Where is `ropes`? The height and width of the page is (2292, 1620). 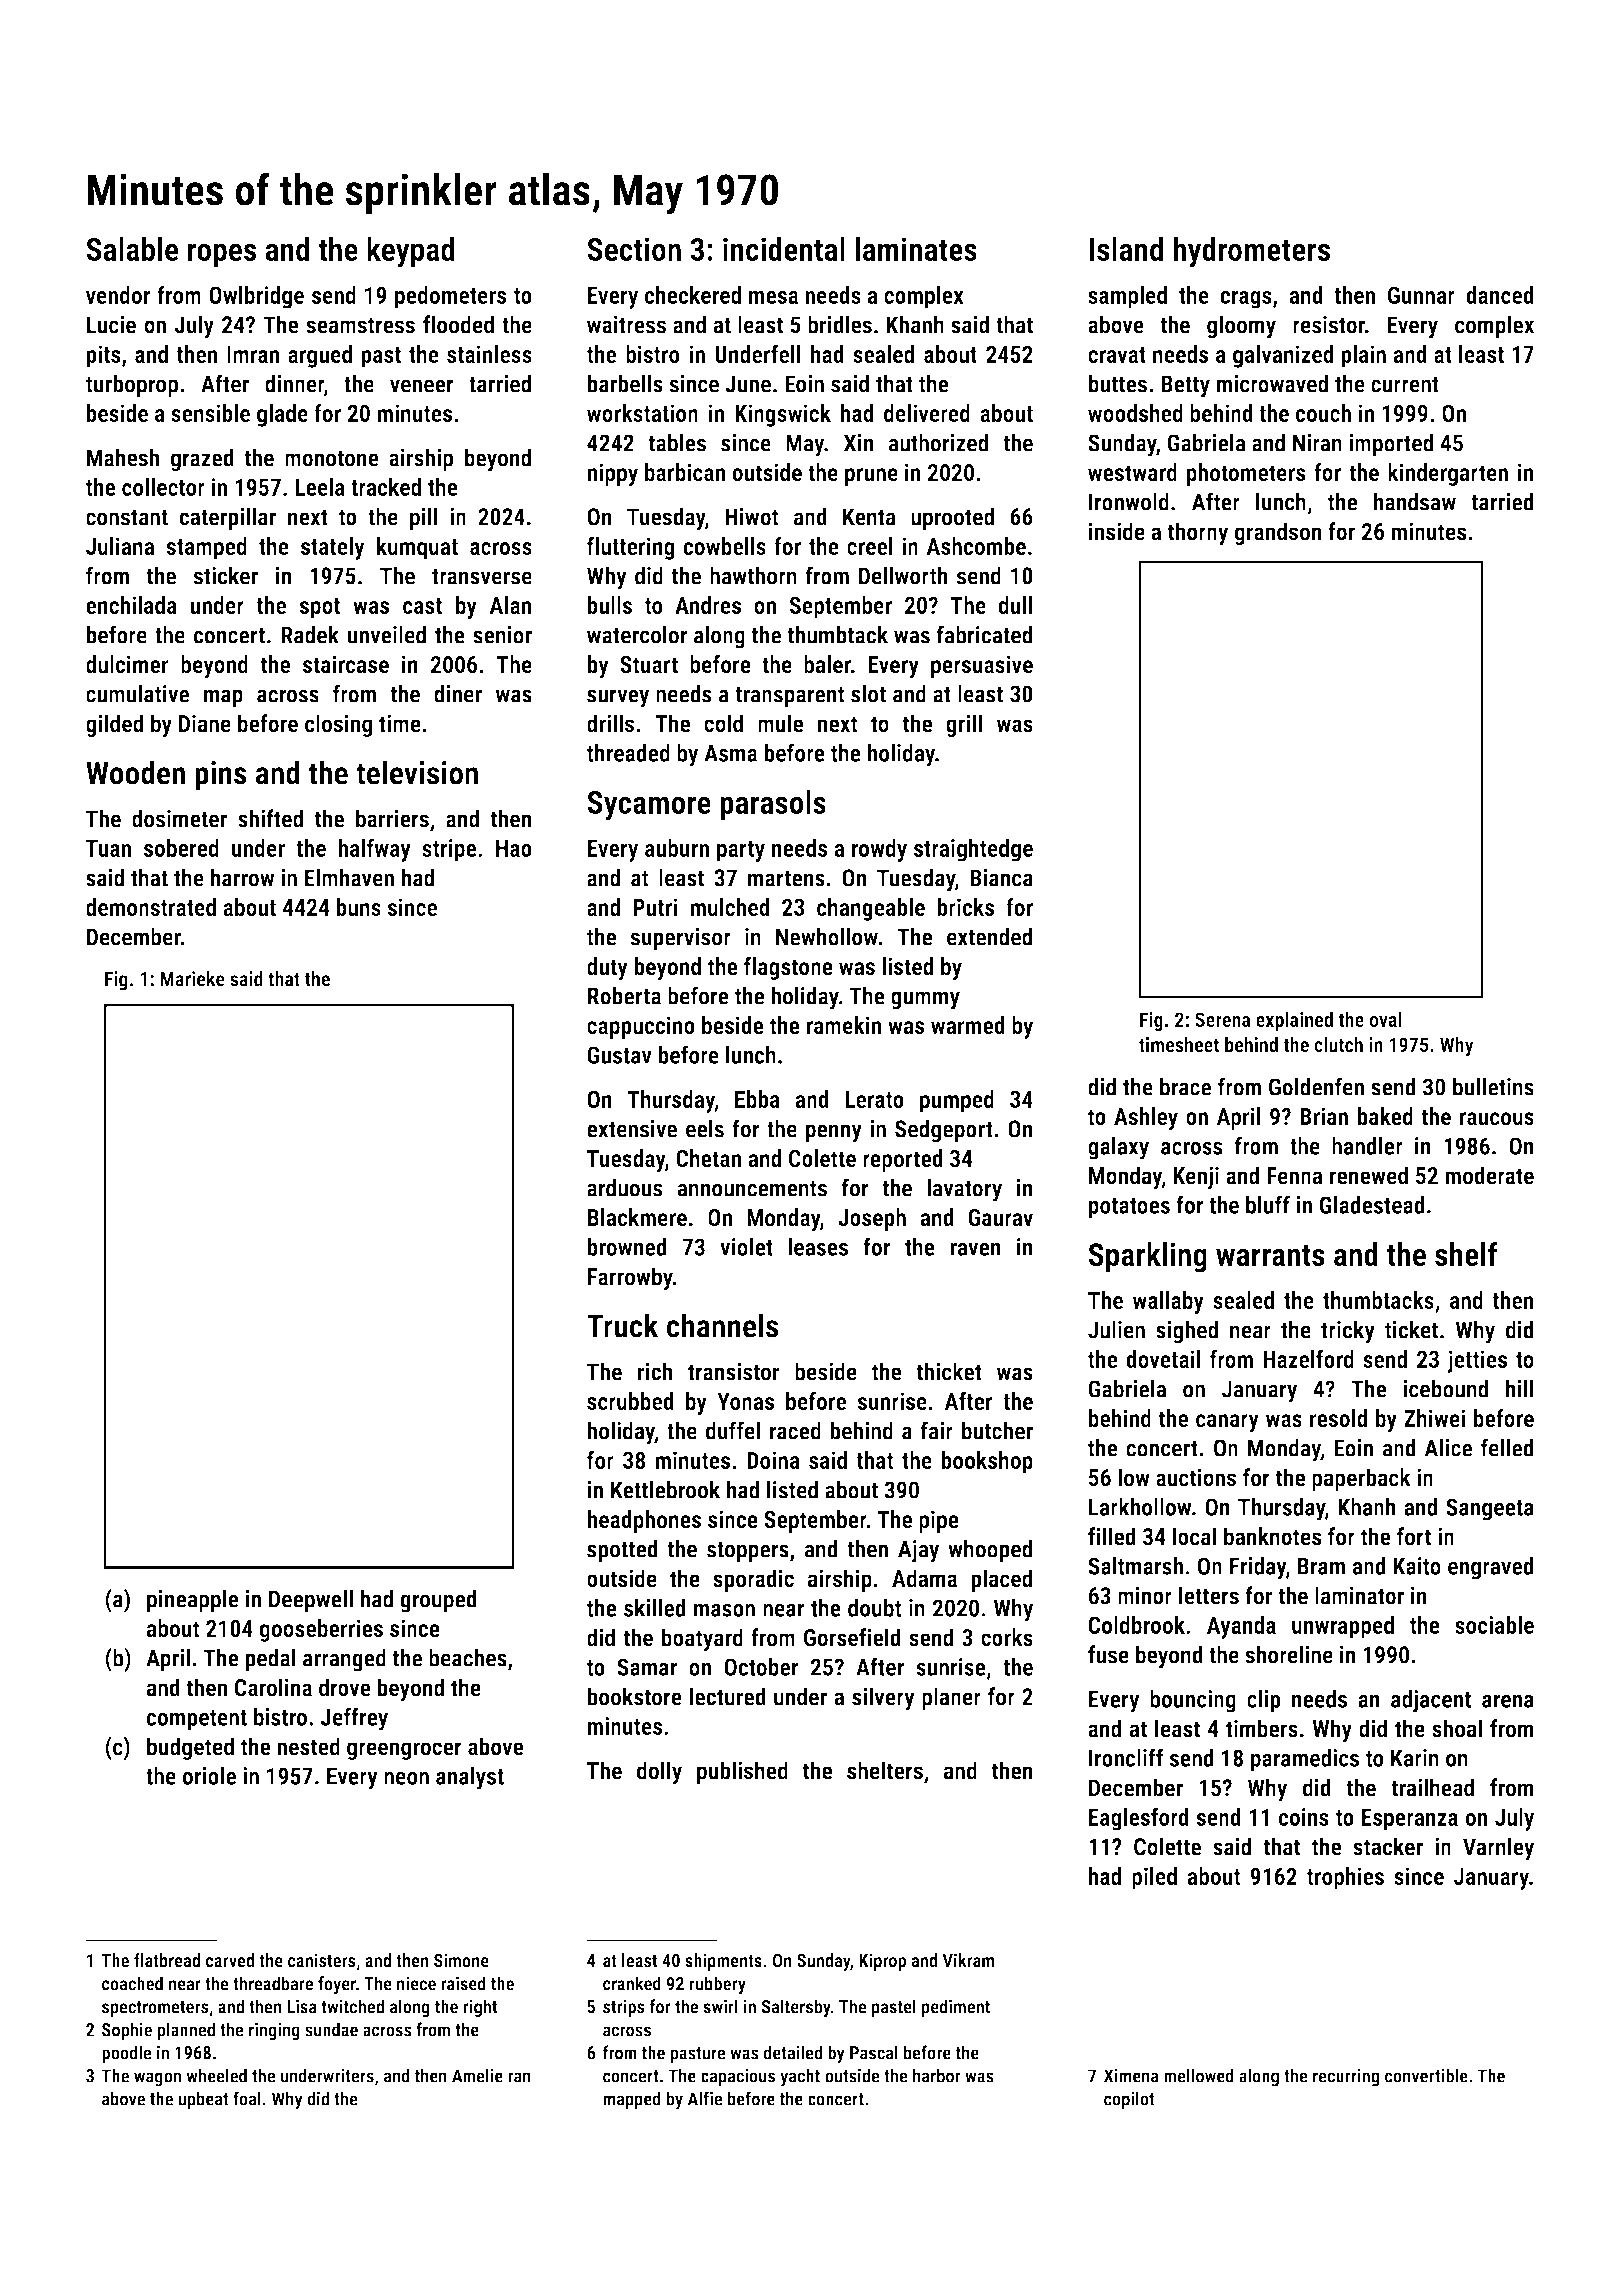
ropes is located at coordinates (222, 255).
